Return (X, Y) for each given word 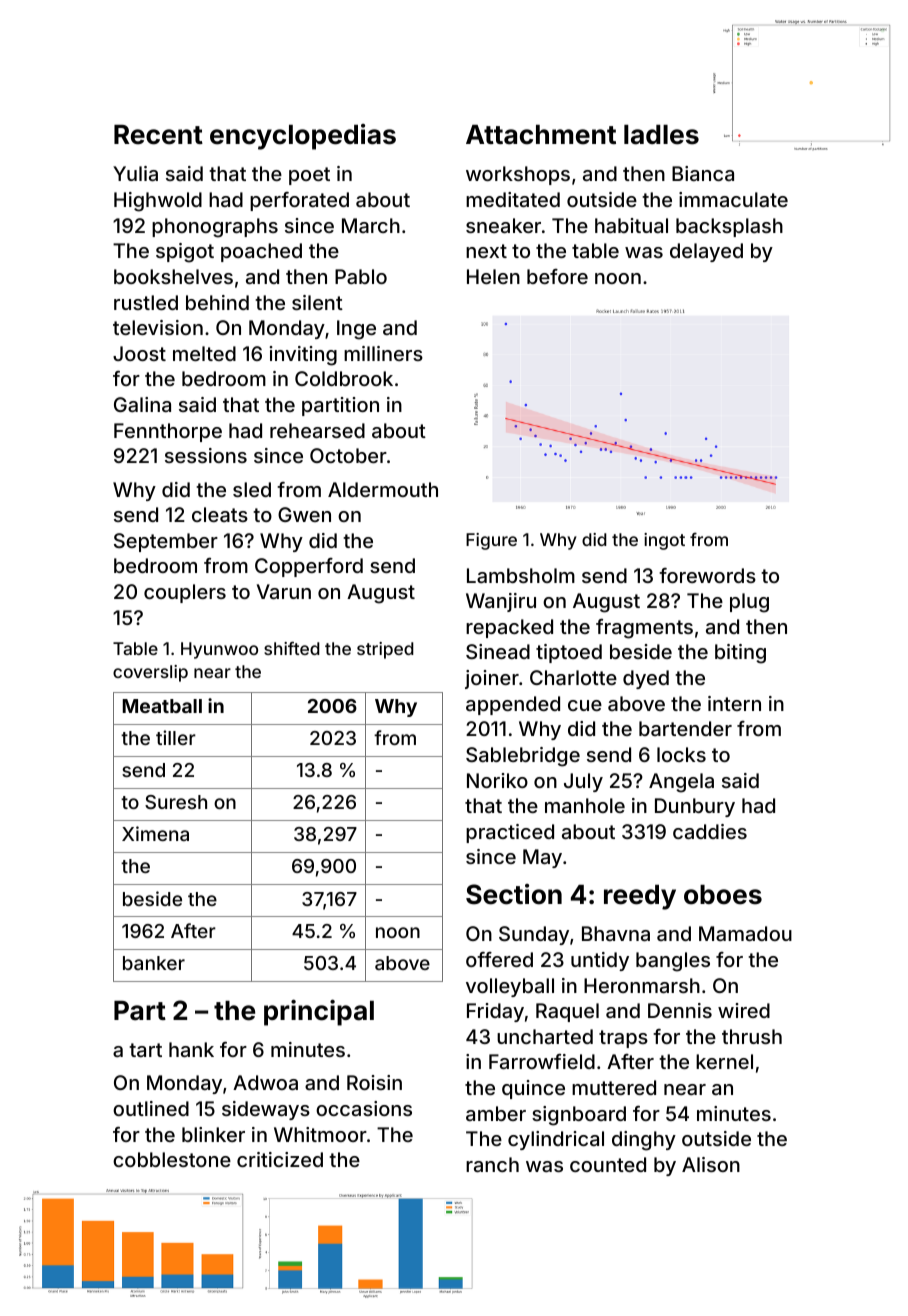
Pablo (361, 276)
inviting (303, 356)
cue (585, 705)
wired (744, 1010)
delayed (706, 252)
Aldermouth (383, 489)
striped (385, 650)
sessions (206, 455)
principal (319, 1012)
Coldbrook (344, 378)
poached (261, 252)
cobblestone (172, 1159)
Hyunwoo (219, 650)
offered (499, 959)
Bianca (703, 173)
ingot (664, 541)
